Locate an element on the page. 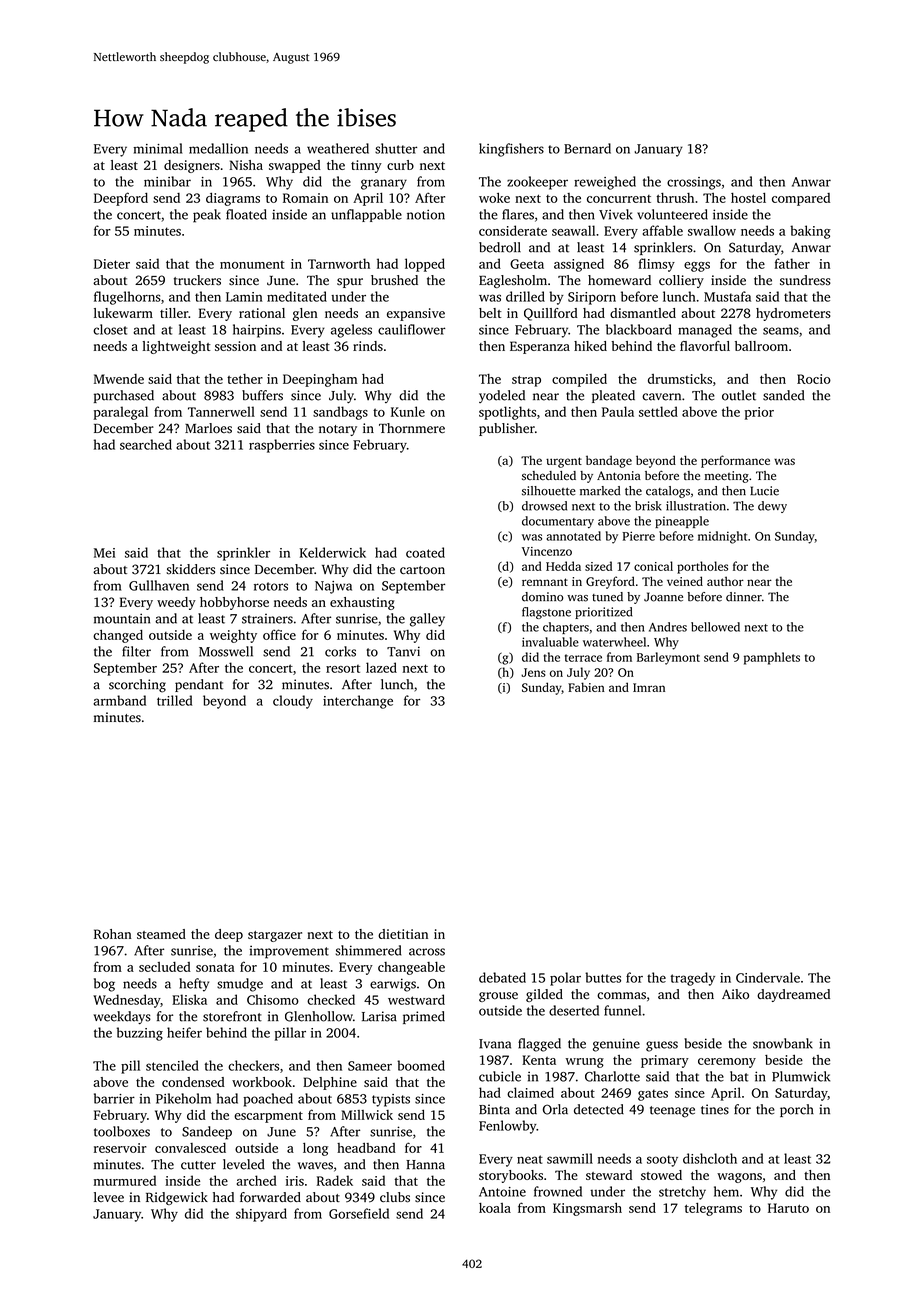 This image has height=1308, width=924. notary is located at coordinates (338, 430).
